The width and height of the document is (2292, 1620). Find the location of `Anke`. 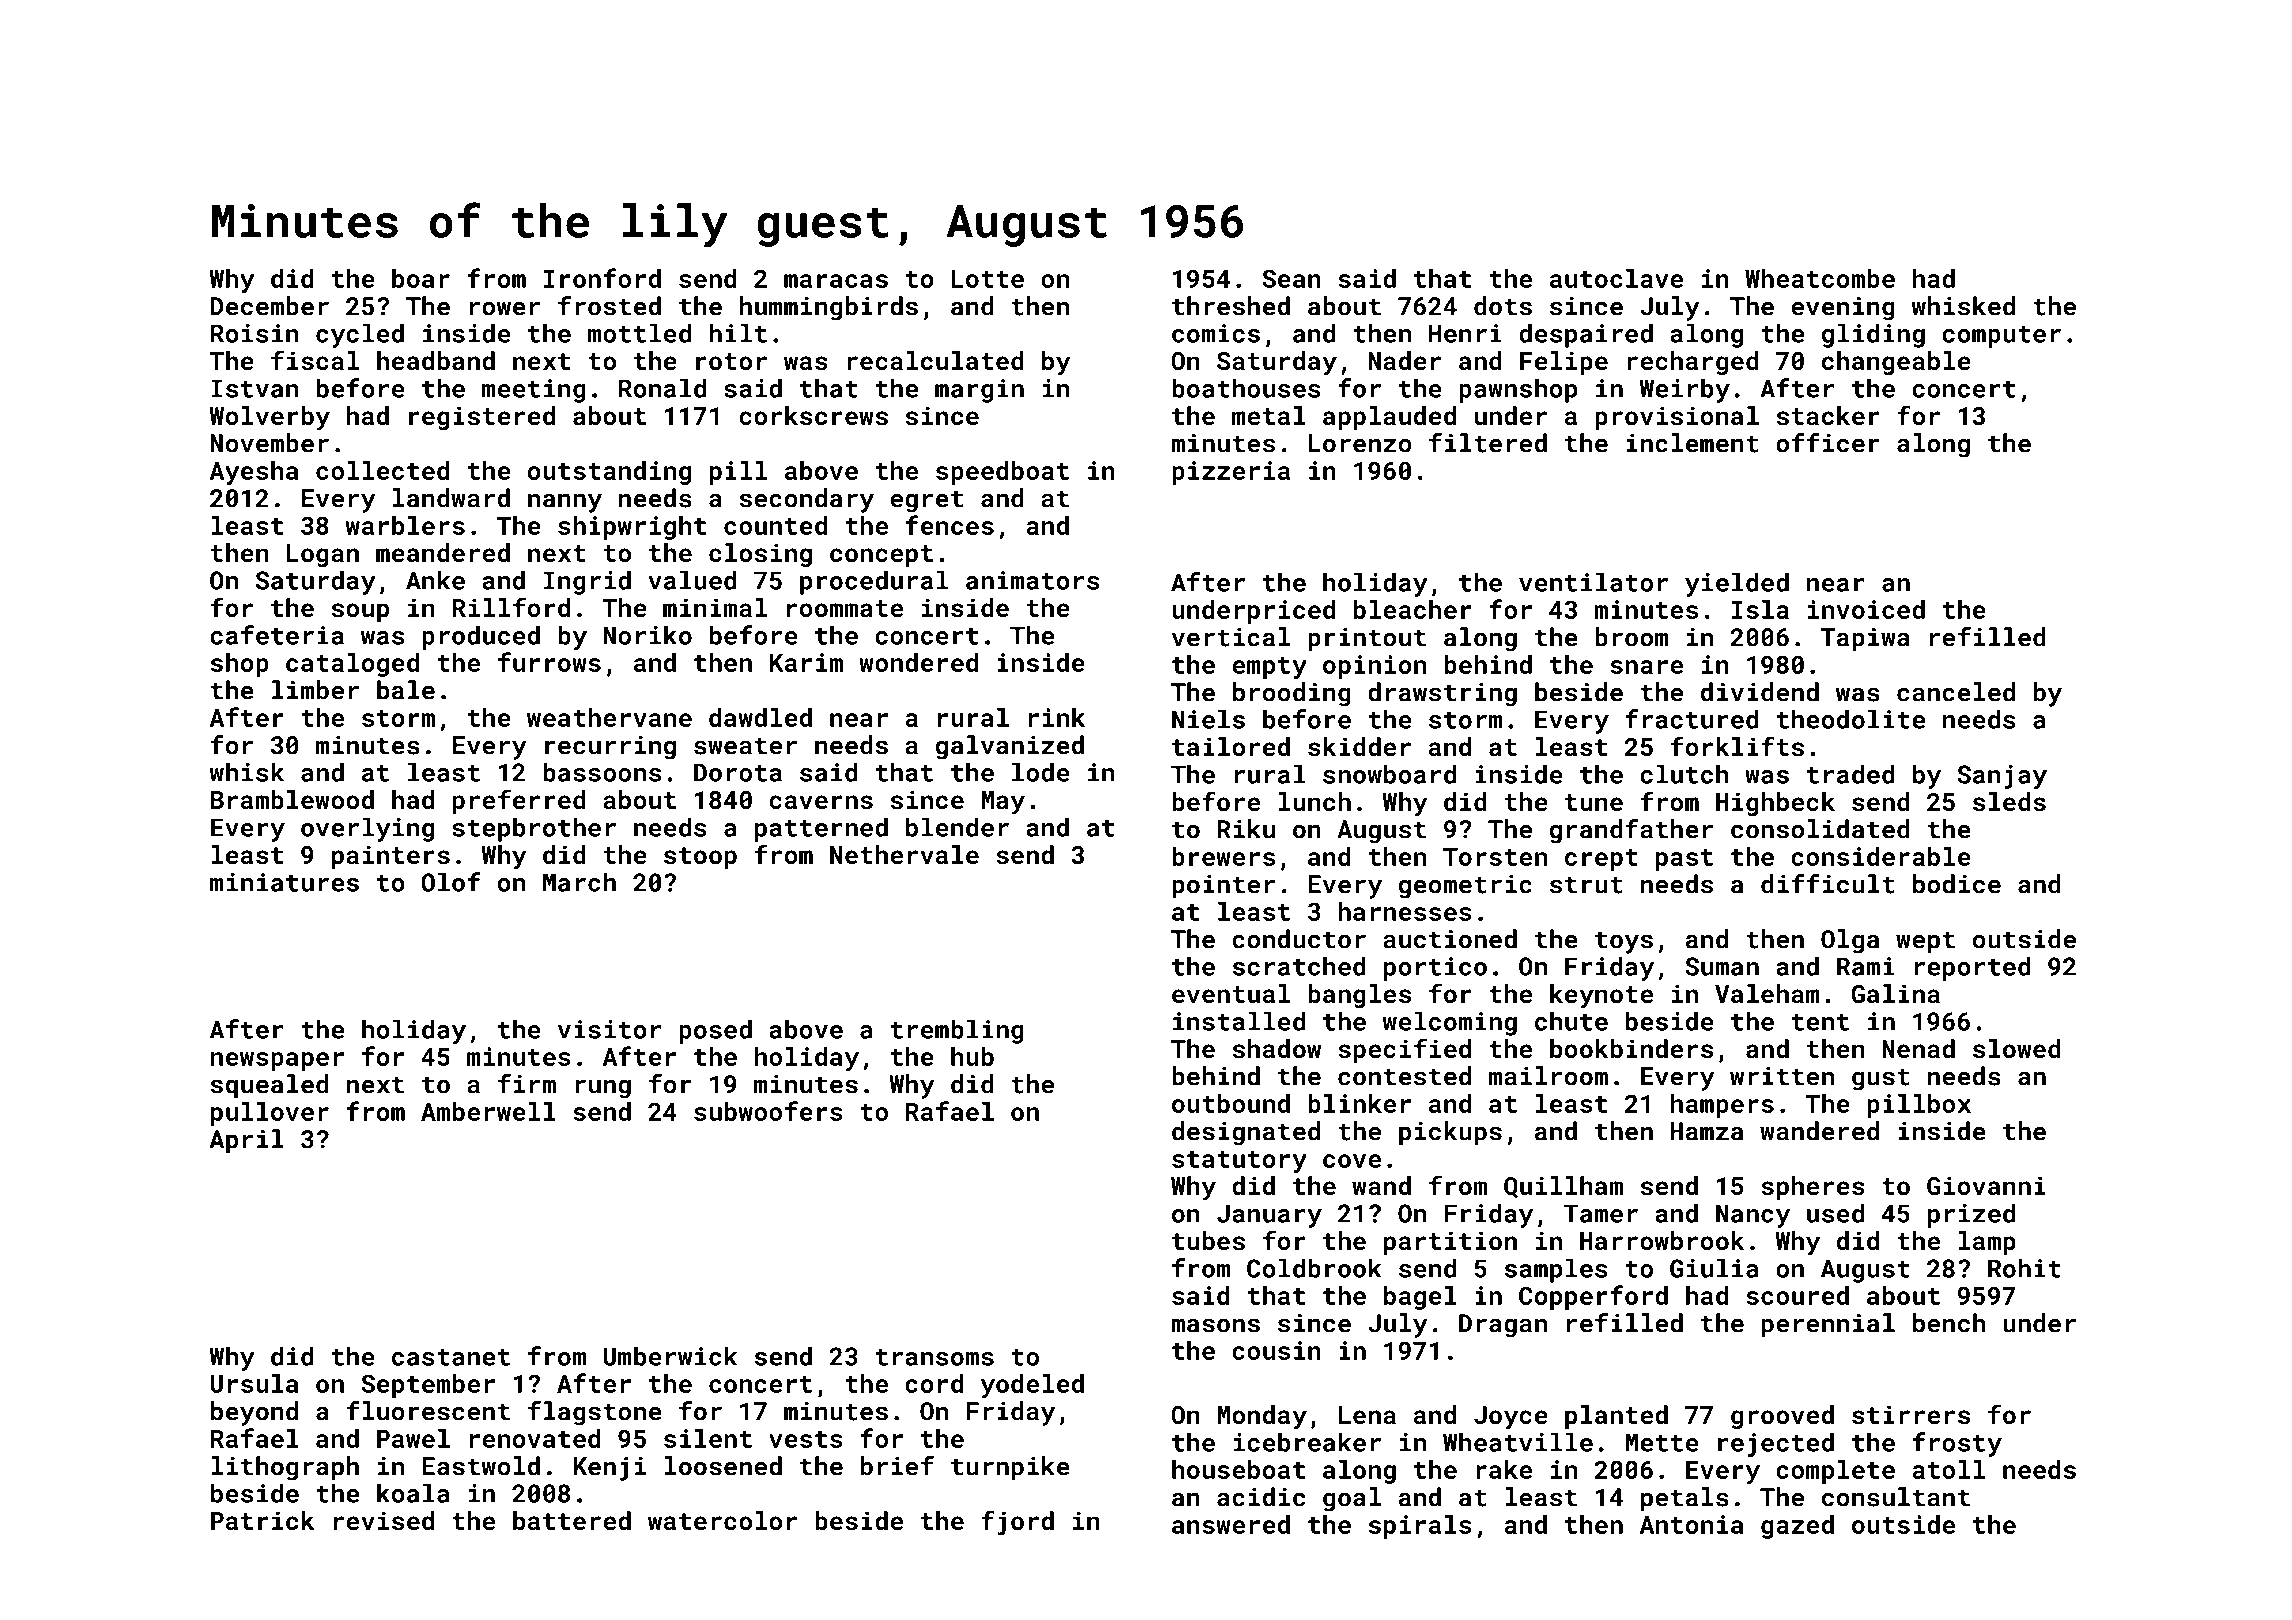

Anke is located at coordinates (435, 580).
